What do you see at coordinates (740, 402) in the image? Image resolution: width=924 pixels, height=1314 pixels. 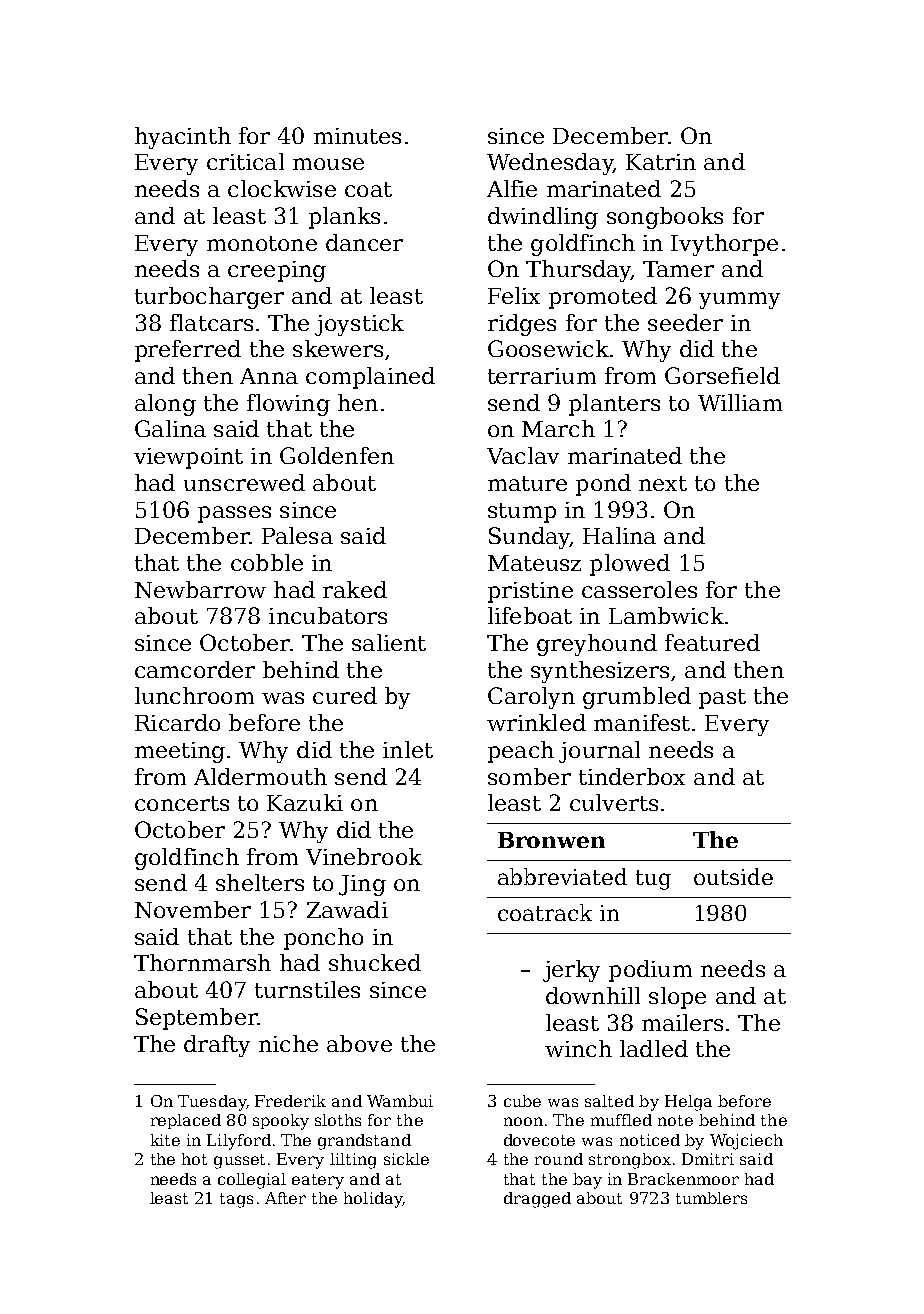 I see `William` at bounding box center [740, 402].
